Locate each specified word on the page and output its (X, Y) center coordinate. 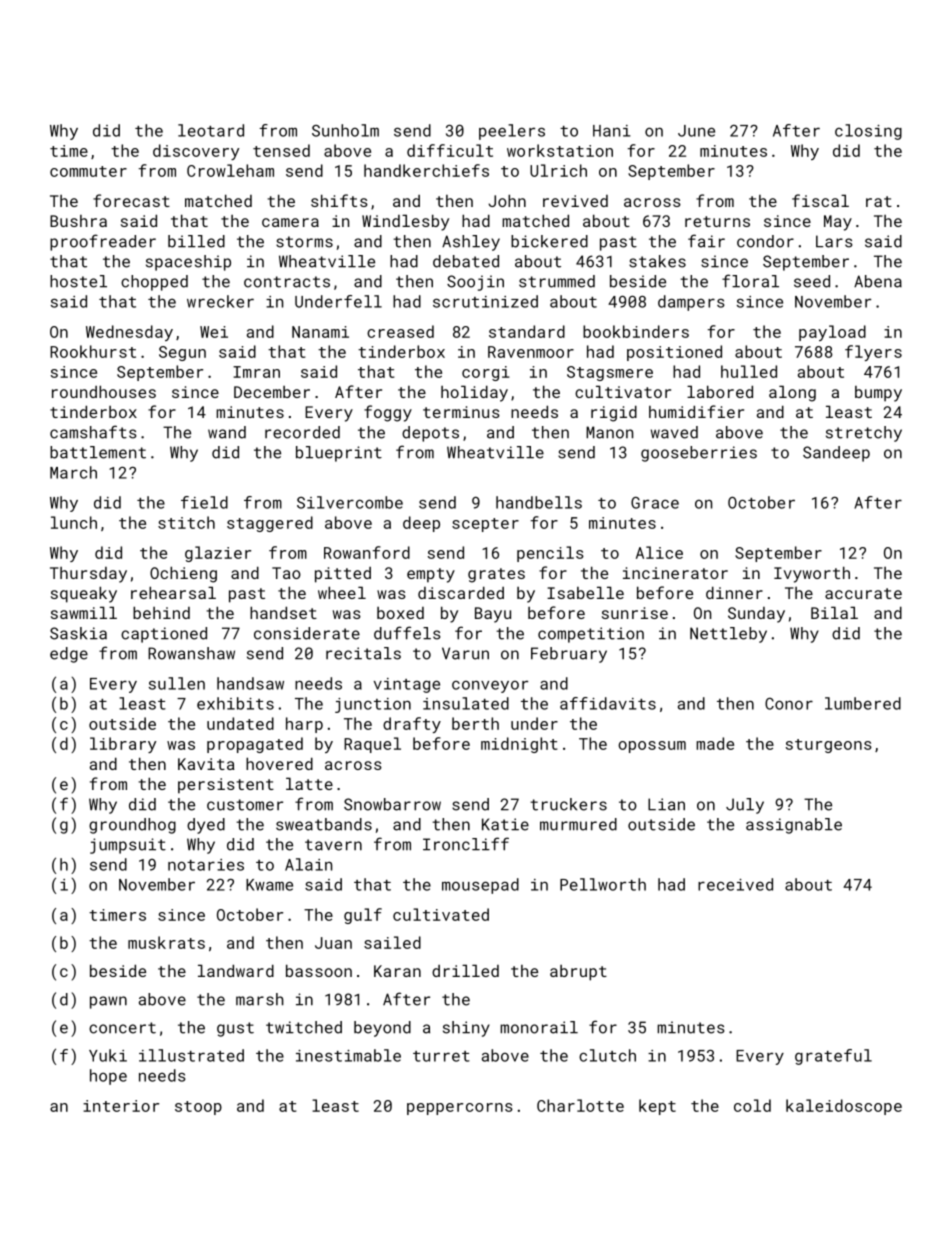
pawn (108, 1002)
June (696, 131)
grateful (833, 1057)
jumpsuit (128, 846)
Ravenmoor (531, 352)
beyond (382, 1029)
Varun (465, 653)
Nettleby (728, 635)
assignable (794, 826)
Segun (182, 353)
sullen (177, 683)
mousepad (480, 886)
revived (575, 201)
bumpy (878, 394)
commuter (88, 171)
